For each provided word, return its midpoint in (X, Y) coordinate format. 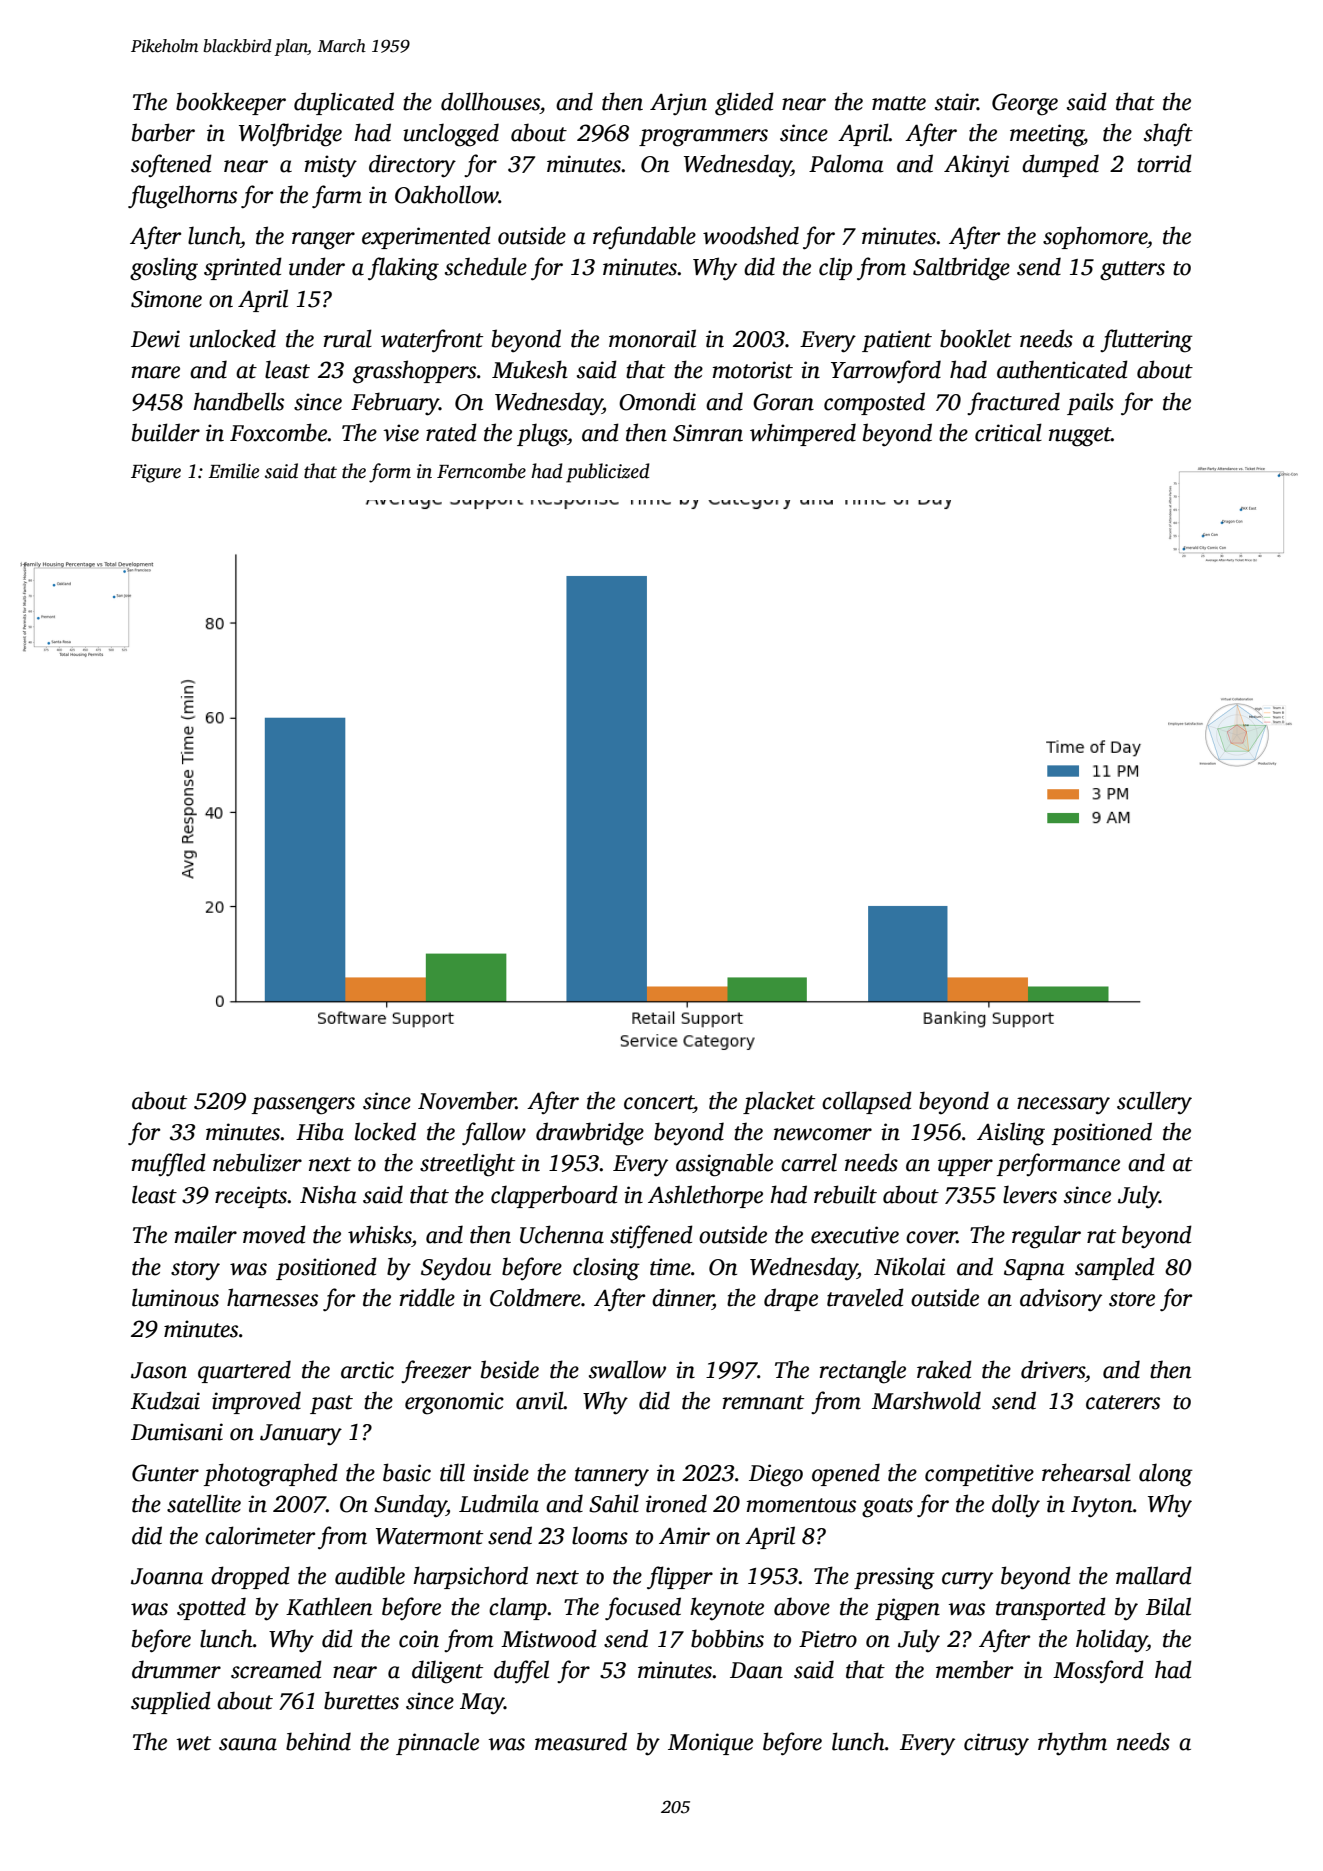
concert (659, 1102)
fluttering (1146, 341)
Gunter (165, 1473)
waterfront (432, 341)
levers (1030, 1194)
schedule (486, 266)
